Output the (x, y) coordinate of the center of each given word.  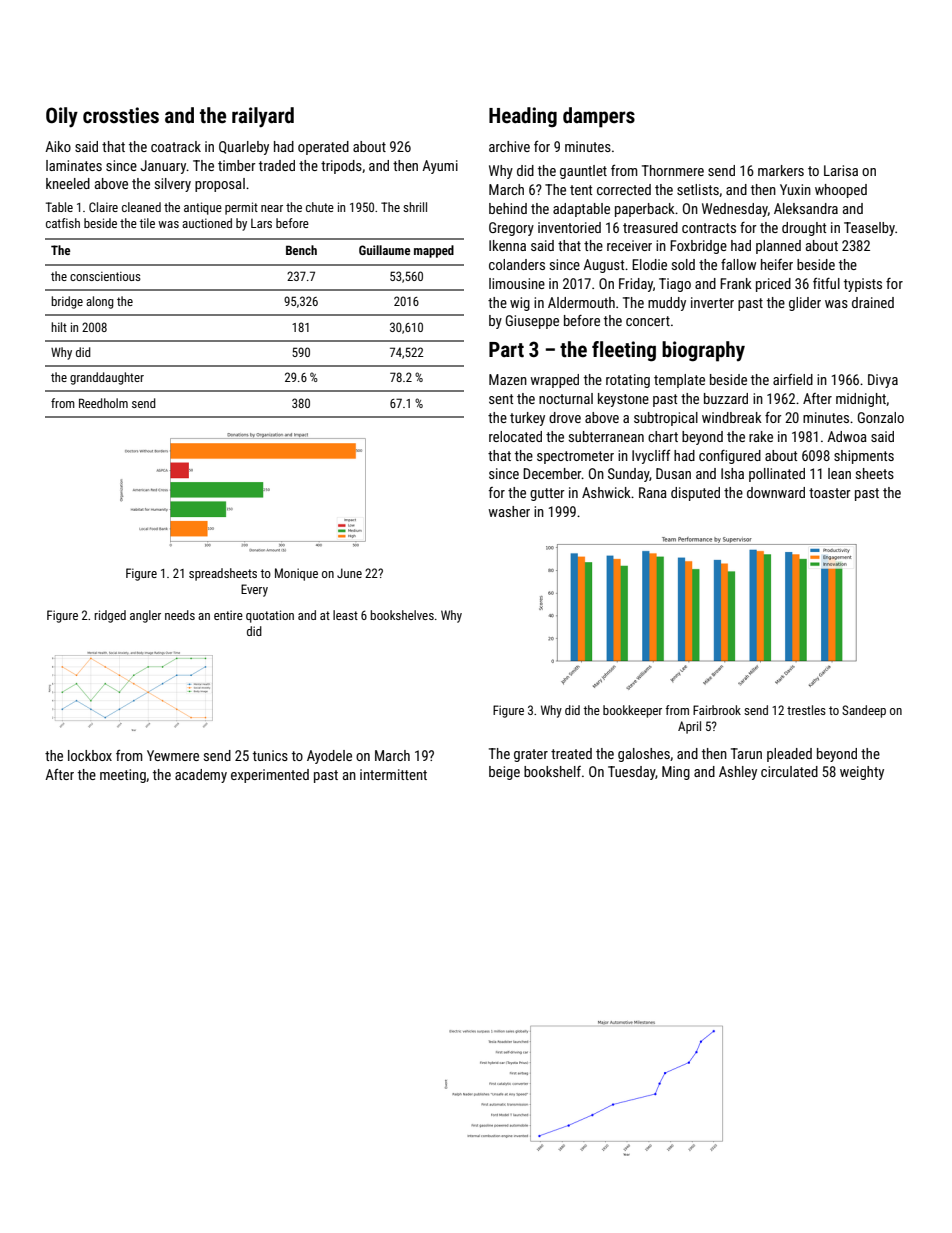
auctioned (207, 223)
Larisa (841, 170)
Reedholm (103, 403)
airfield (793, 379)
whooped (841, 191)
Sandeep (864, 711)
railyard (263, 117)
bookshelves (402, 615)
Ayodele (329, 757)
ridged (110, 616)
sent (501, 399)
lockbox (90, 755)
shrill (415, 207)
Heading (523, 117)
